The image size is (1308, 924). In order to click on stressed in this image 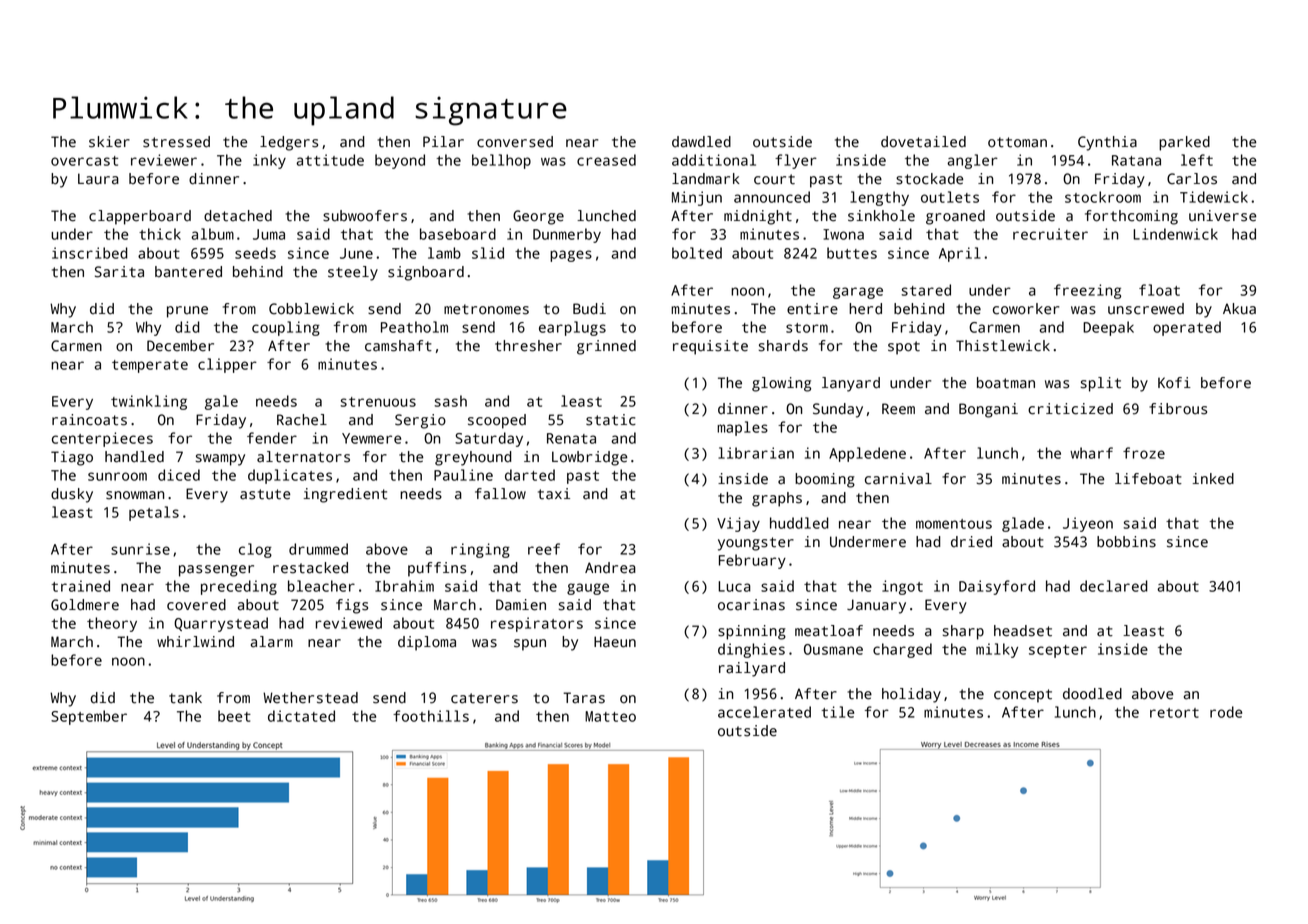, I will do `click(176, 142)`.
